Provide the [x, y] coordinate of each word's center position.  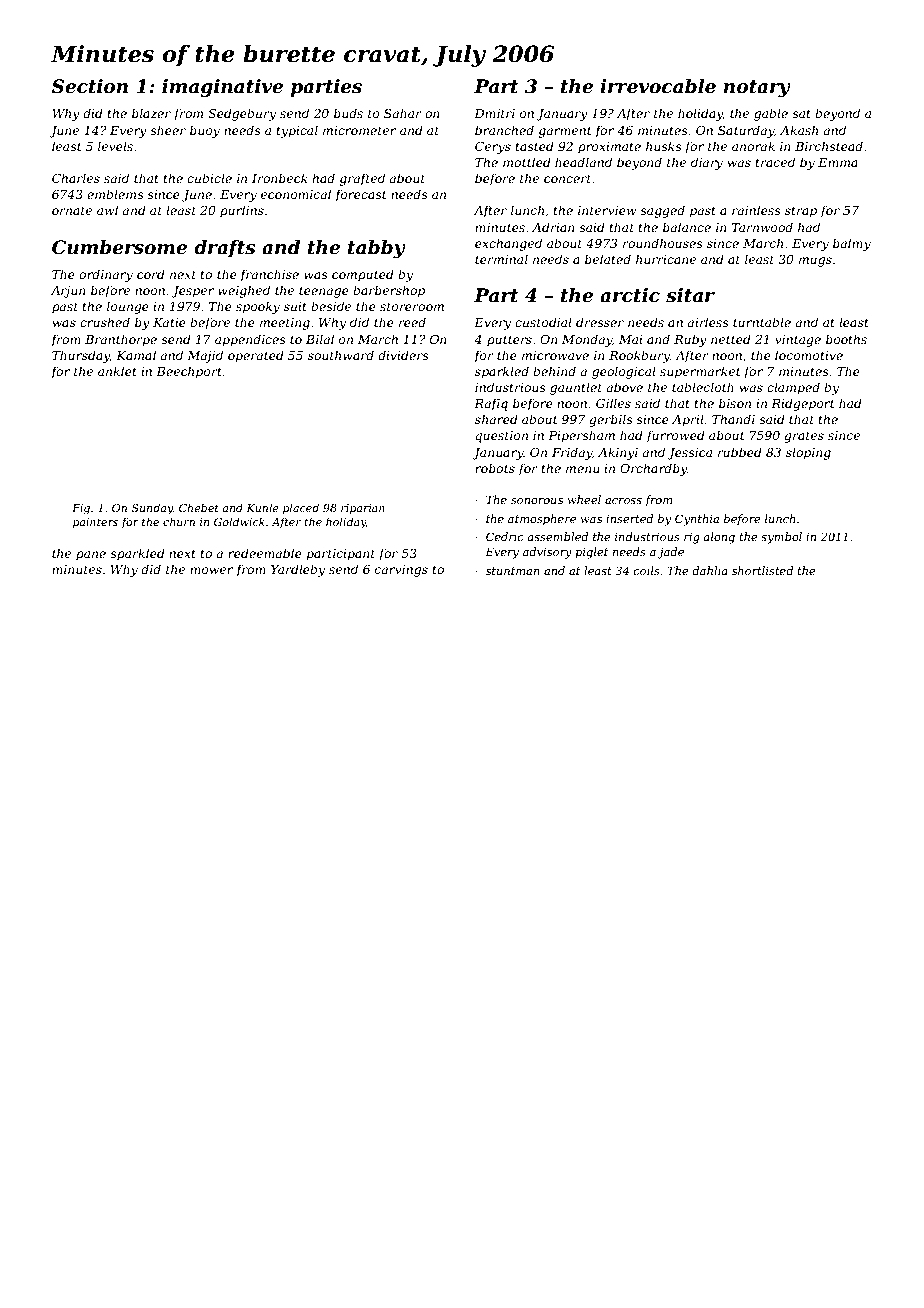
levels [115, 146]
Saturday [746, 131]
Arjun [68, 292]
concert [567, 178]
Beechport [189, 372]
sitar [690, 295]
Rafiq [491, 404]
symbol [781, 538]
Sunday [152, 509]
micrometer [359, 130]
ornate [72, 210]
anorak [753, 146]
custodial [543, 322]
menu [583, 469]
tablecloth [703, 387]
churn [179, 521]
